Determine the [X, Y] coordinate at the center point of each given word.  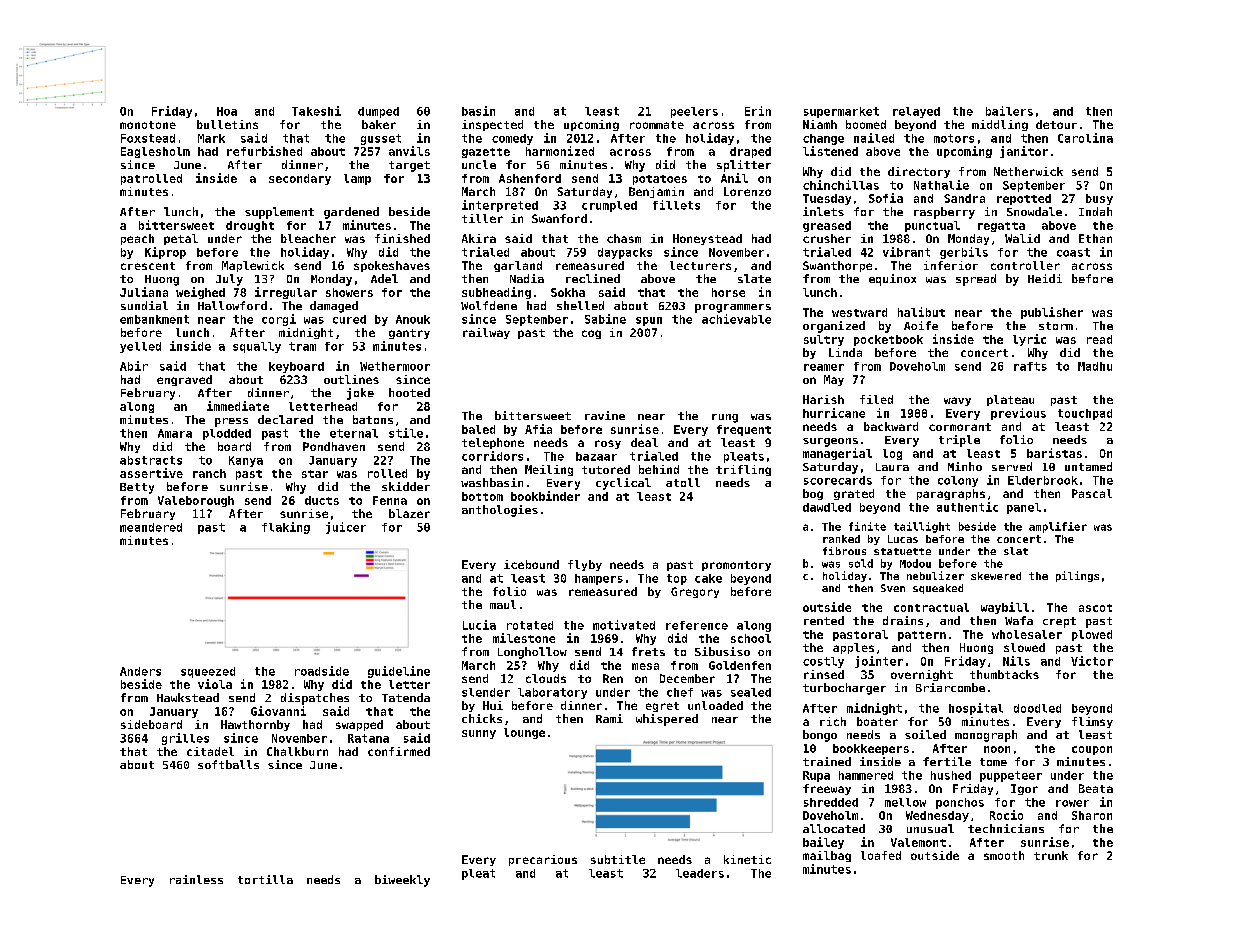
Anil [734, 178]
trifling [743, 470]
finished [402, 238]
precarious [543, 860]
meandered [151, 527]
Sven [893, 588]
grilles [185, 739]
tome [993, 762]
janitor [1024, 152]
